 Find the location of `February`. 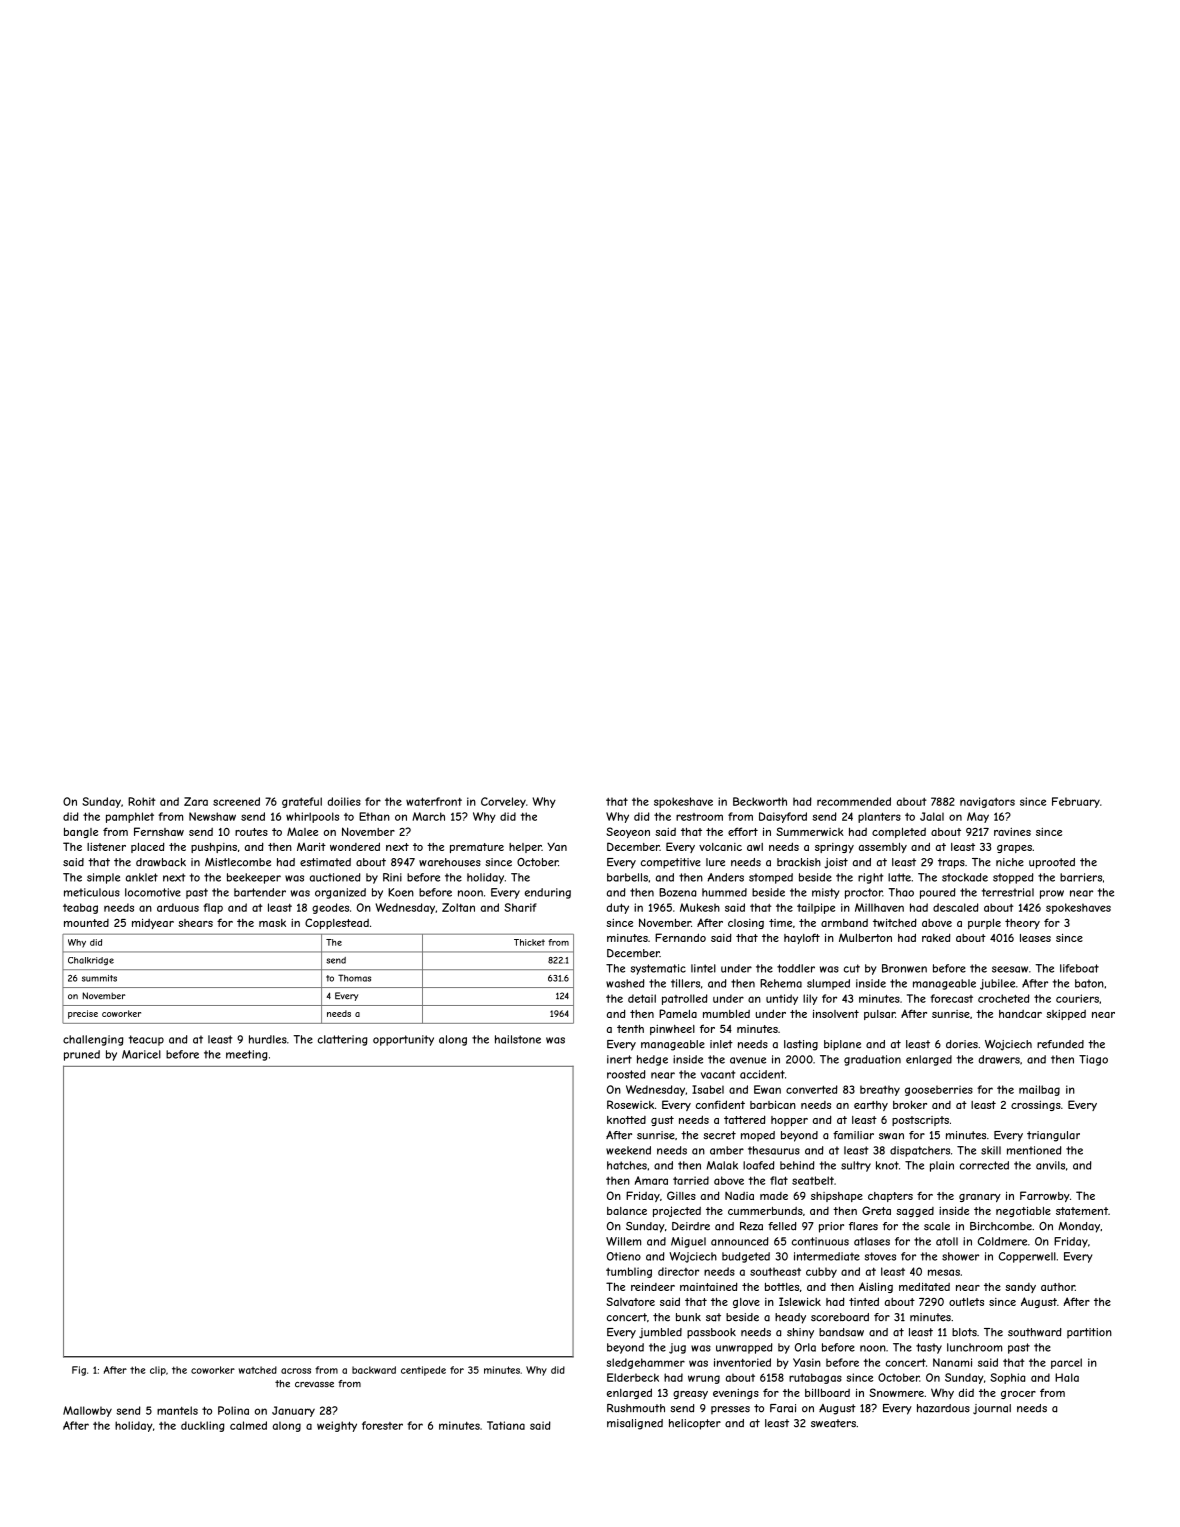

February is located at coordinates (1076, 802).
